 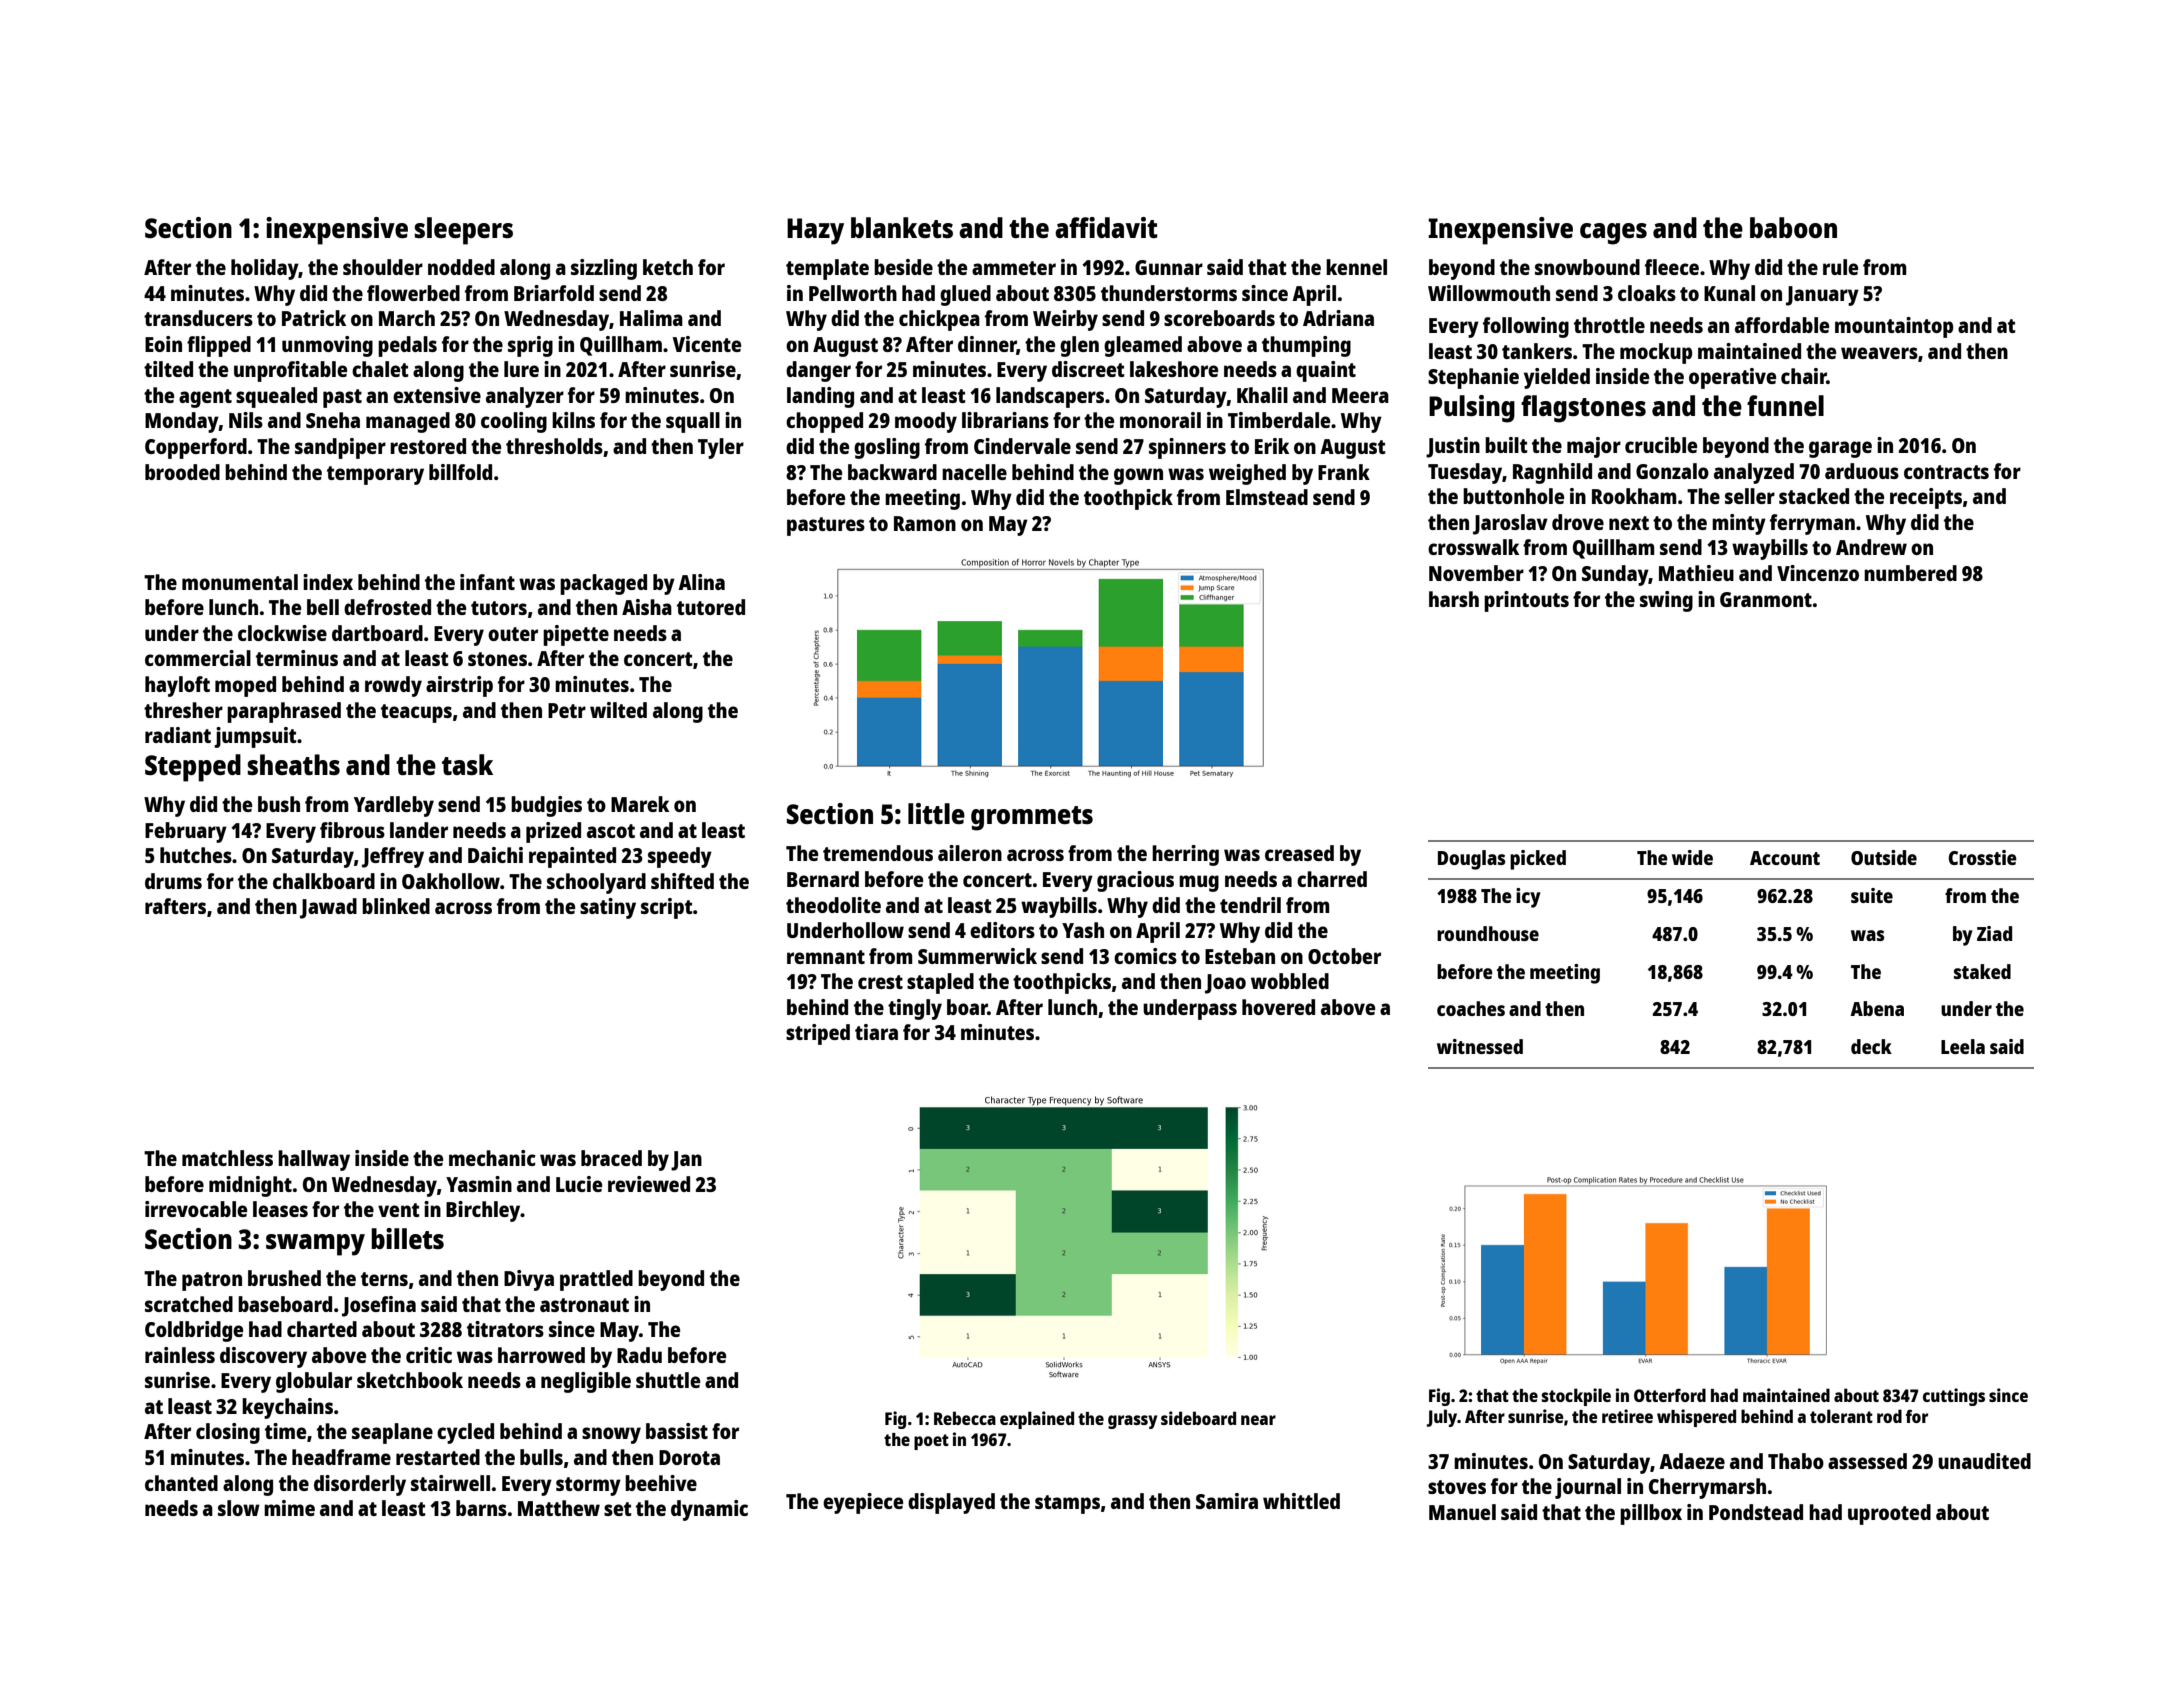 What do you see at coordinates (596, 1280) in the document?
I see `prattled` at bounding box center [596, 1280].
